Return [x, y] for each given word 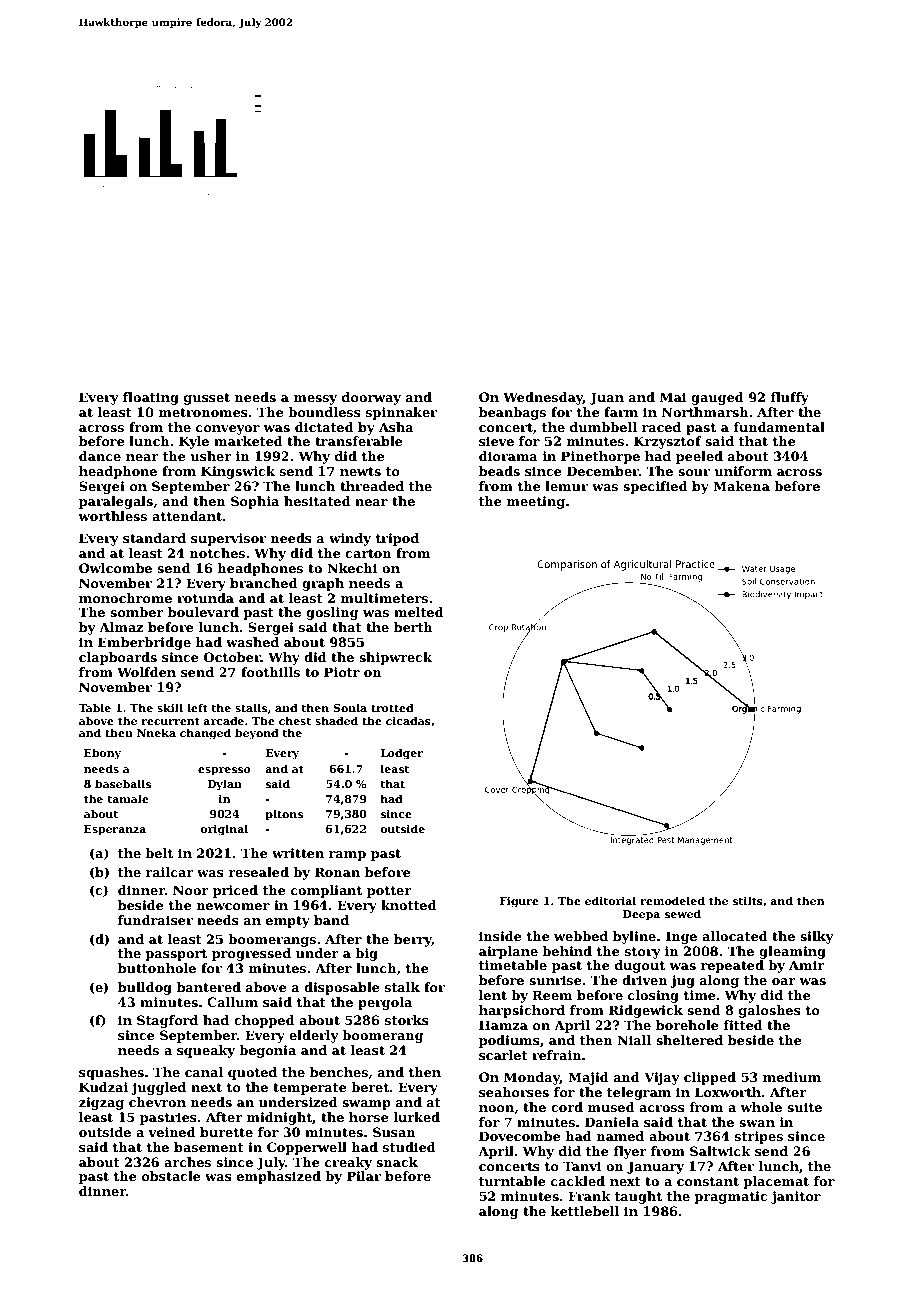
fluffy [790, 398]
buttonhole [157, 968]
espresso [224, 771]
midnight [279, 1118]
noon [496, 1108]
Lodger [402, 754]
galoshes [770, 1011]
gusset [207, 399]
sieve [496, 441]
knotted [409, 905]
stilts [748, 900]
